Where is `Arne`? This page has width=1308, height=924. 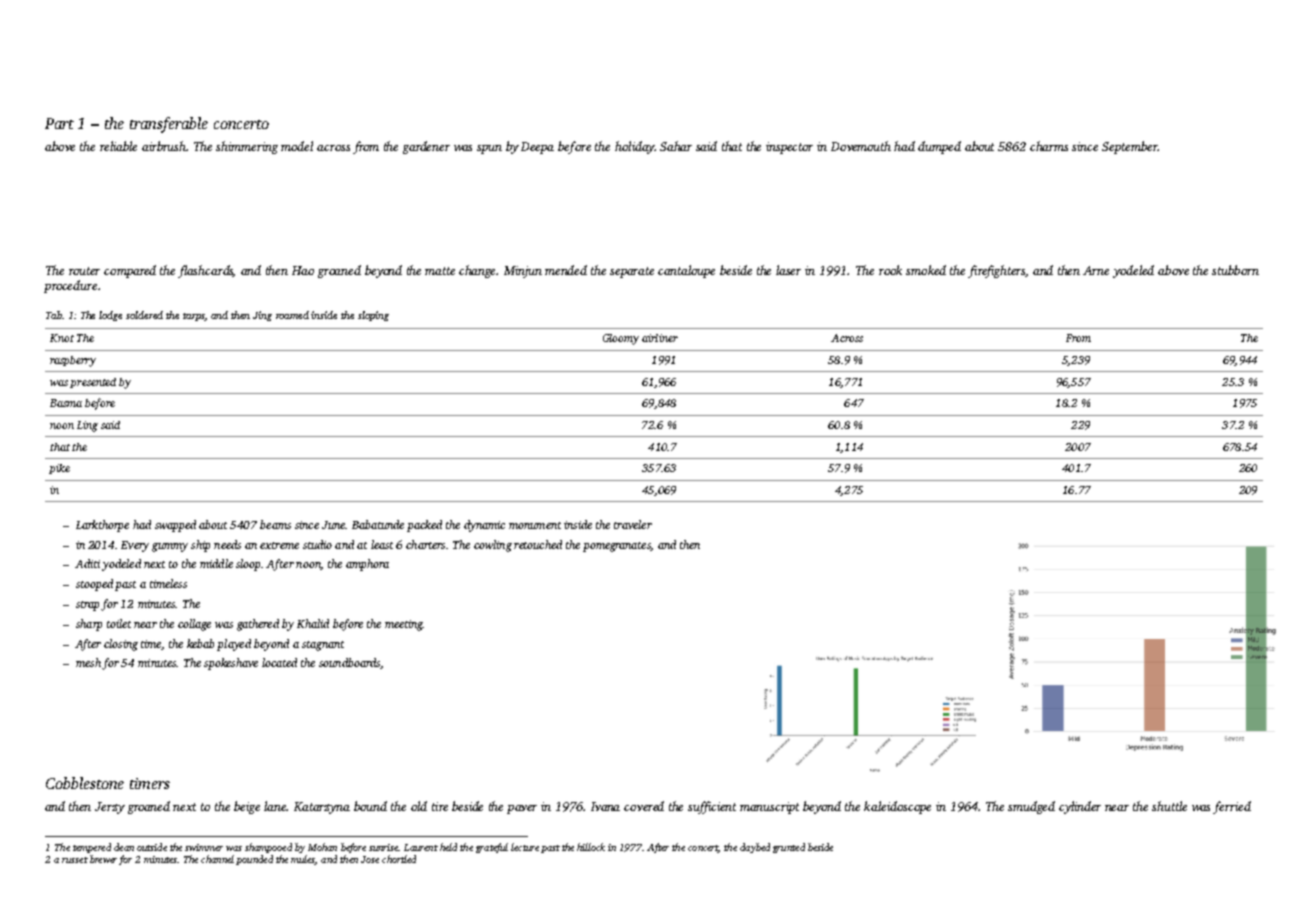 Arne is located at coordinates (1096, 270).
